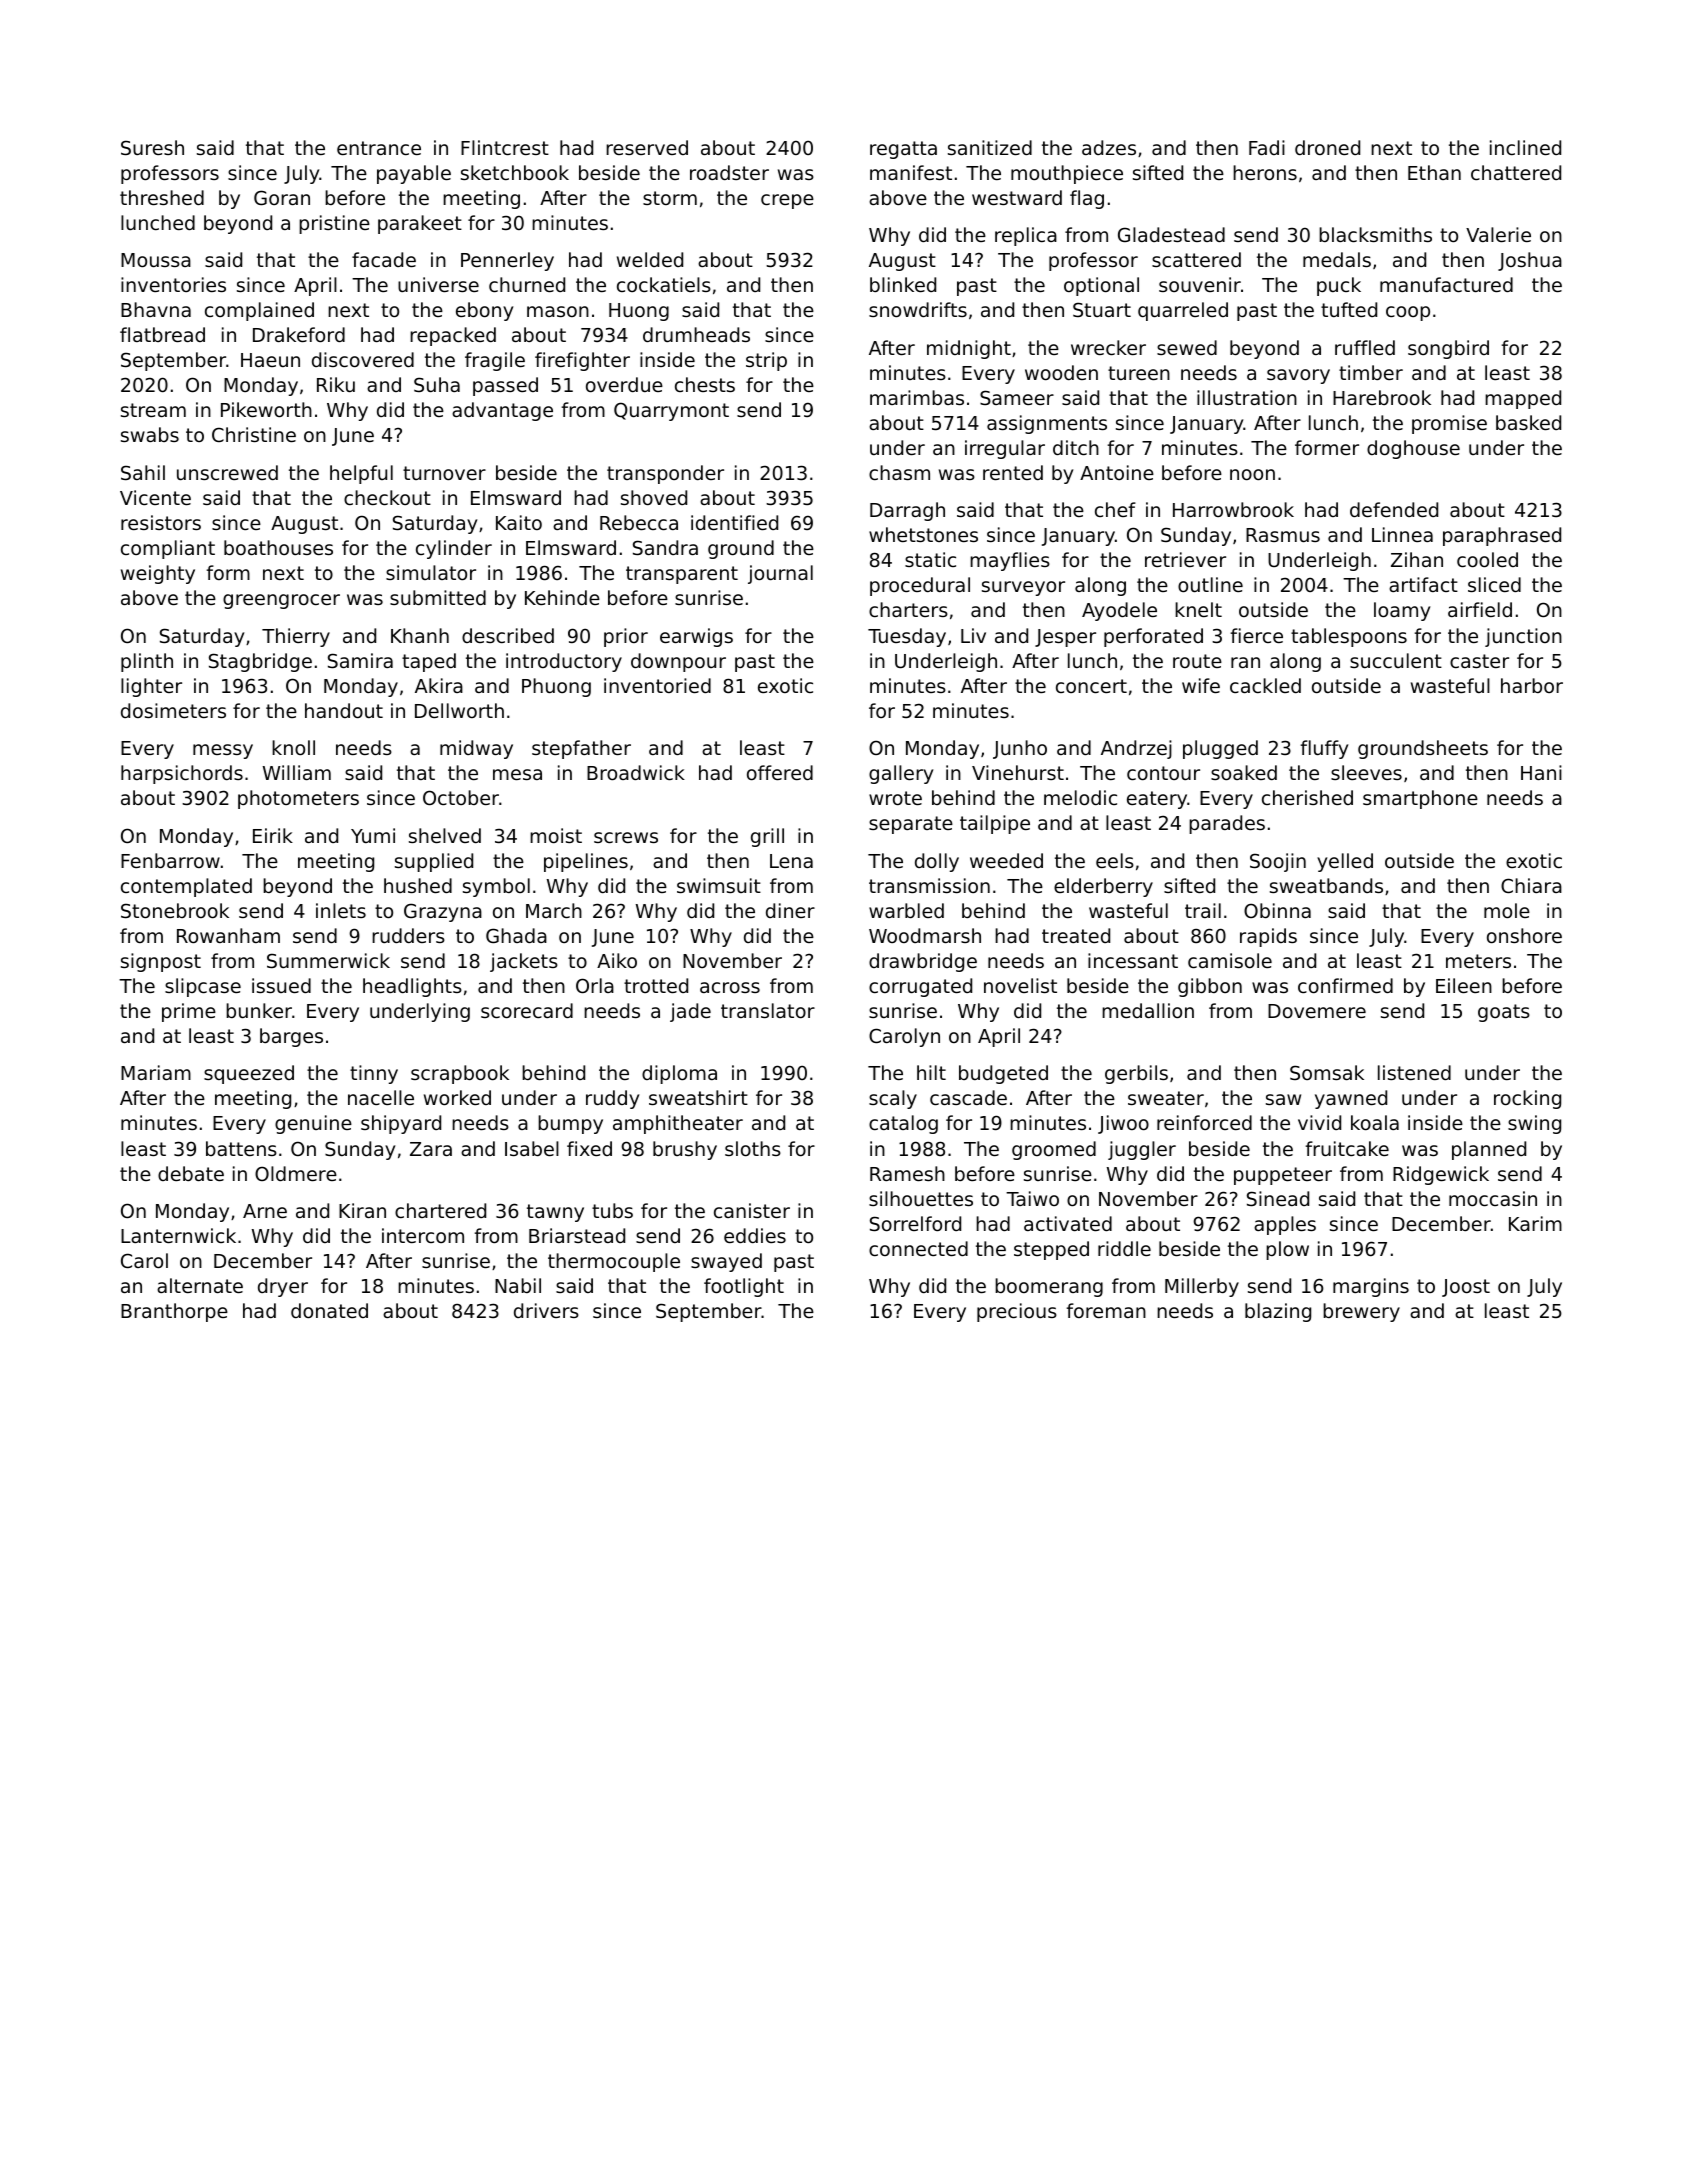 This page has width=1683, height=2178. I want to click on cherished, so click(1307, 797).
